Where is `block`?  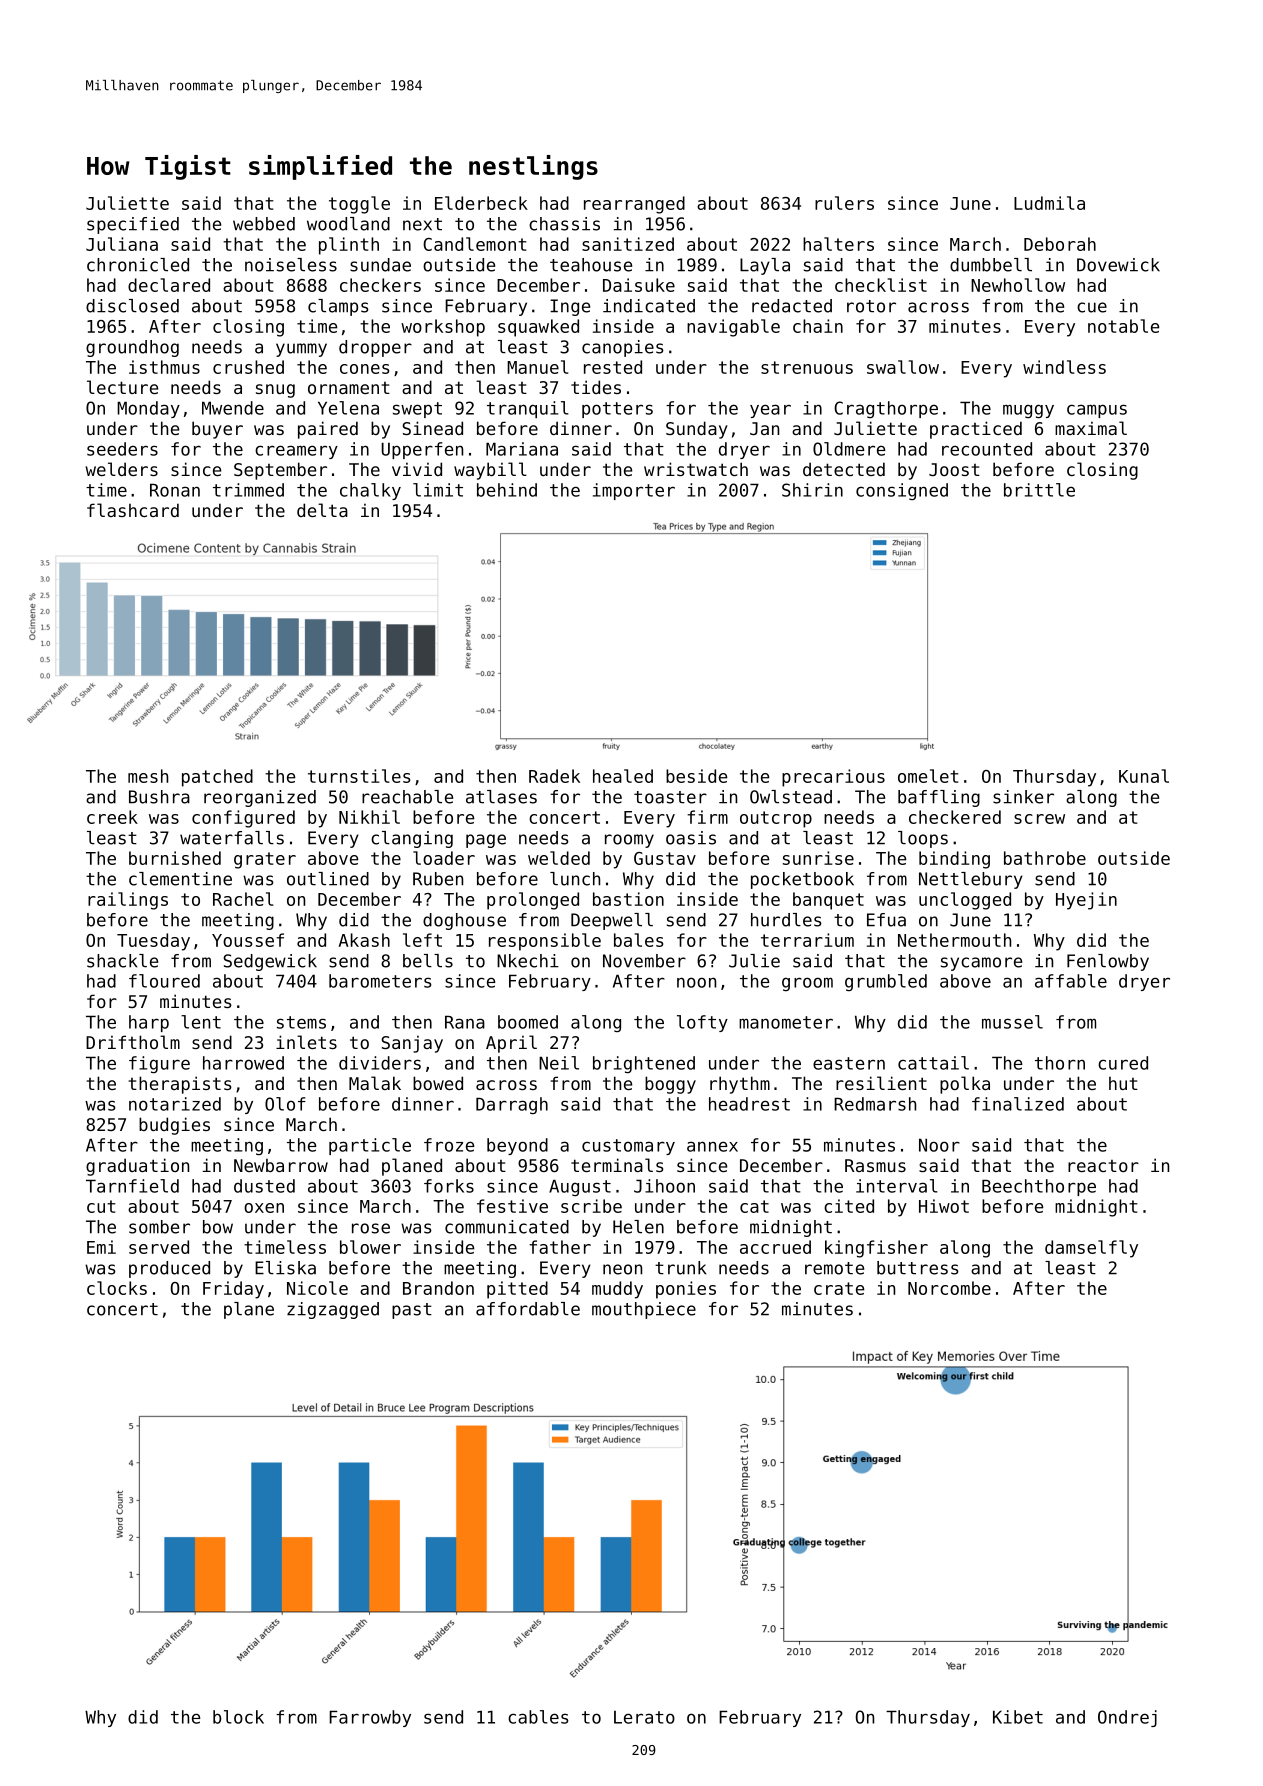
block is located at coordinates (238, 1717).
